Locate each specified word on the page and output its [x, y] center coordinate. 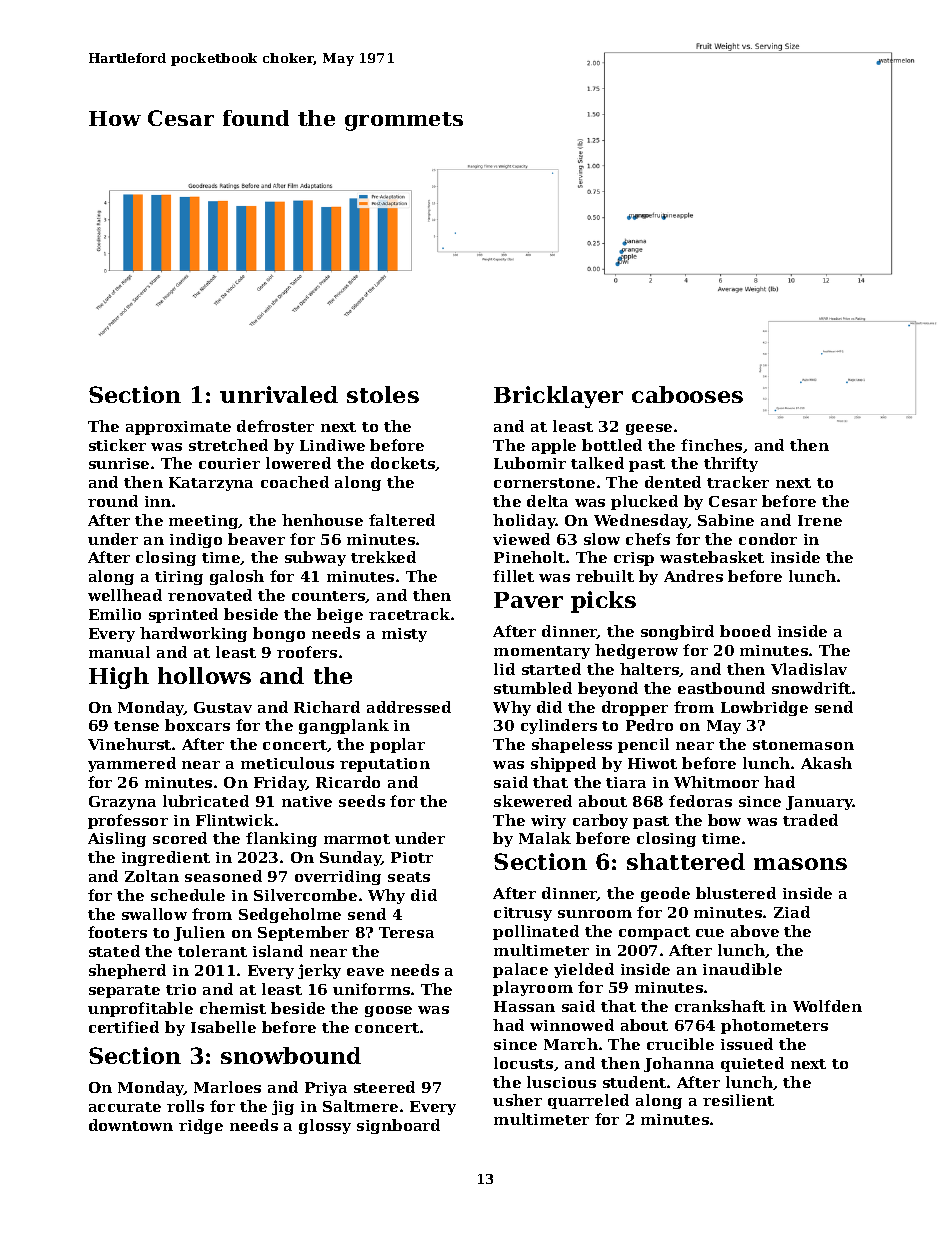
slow [602, 539]
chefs [648, 539]
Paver [528, 600]
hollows [204, 675]
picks [603, 602]
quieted [752, 1064]
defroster [275, 426]
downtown [131, 1125]
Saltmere [360, 1106]
